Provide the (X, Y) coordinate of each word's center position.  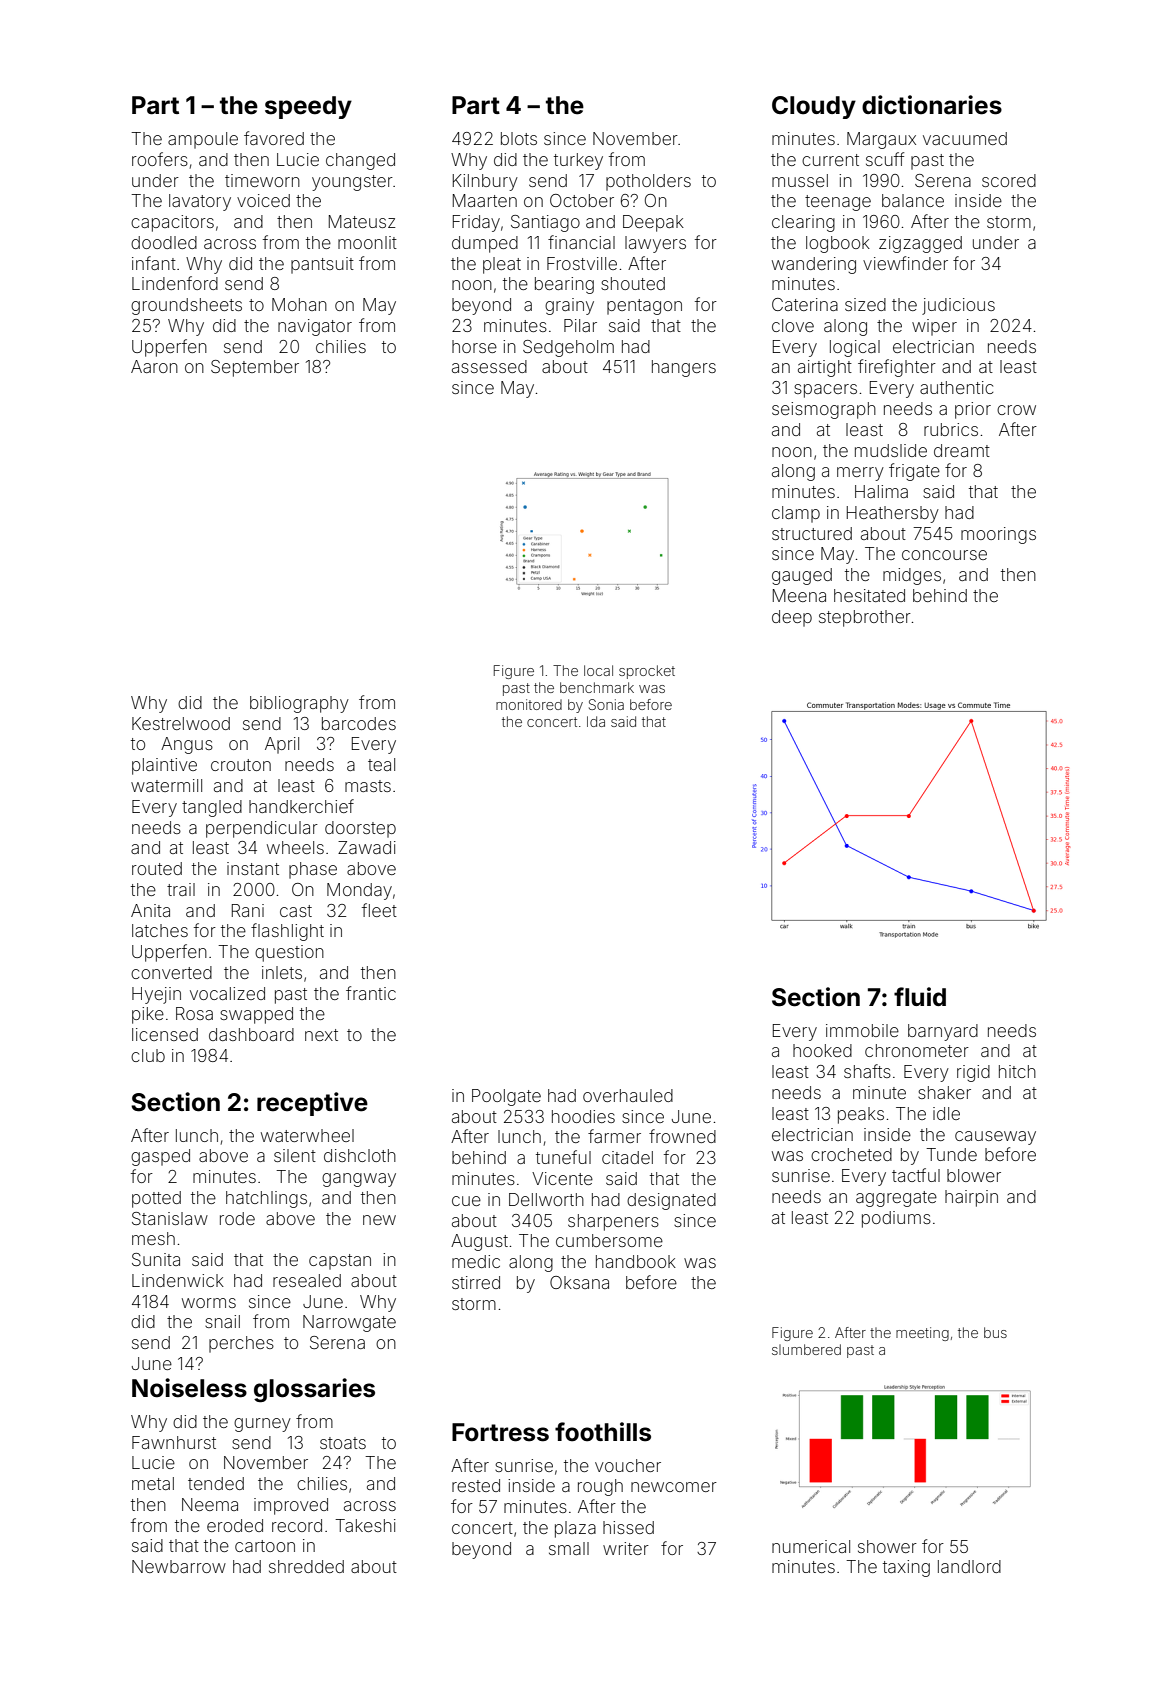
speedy (308, 107)
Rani (248, 910)
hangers (684, 368)
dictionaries (932, 105)
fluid (920, 996)
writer (626, 1548)
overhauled (628, 1095)
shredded (306, 1566)
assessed (489, 366)
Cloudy (814, 107)
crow (1016, 410)
